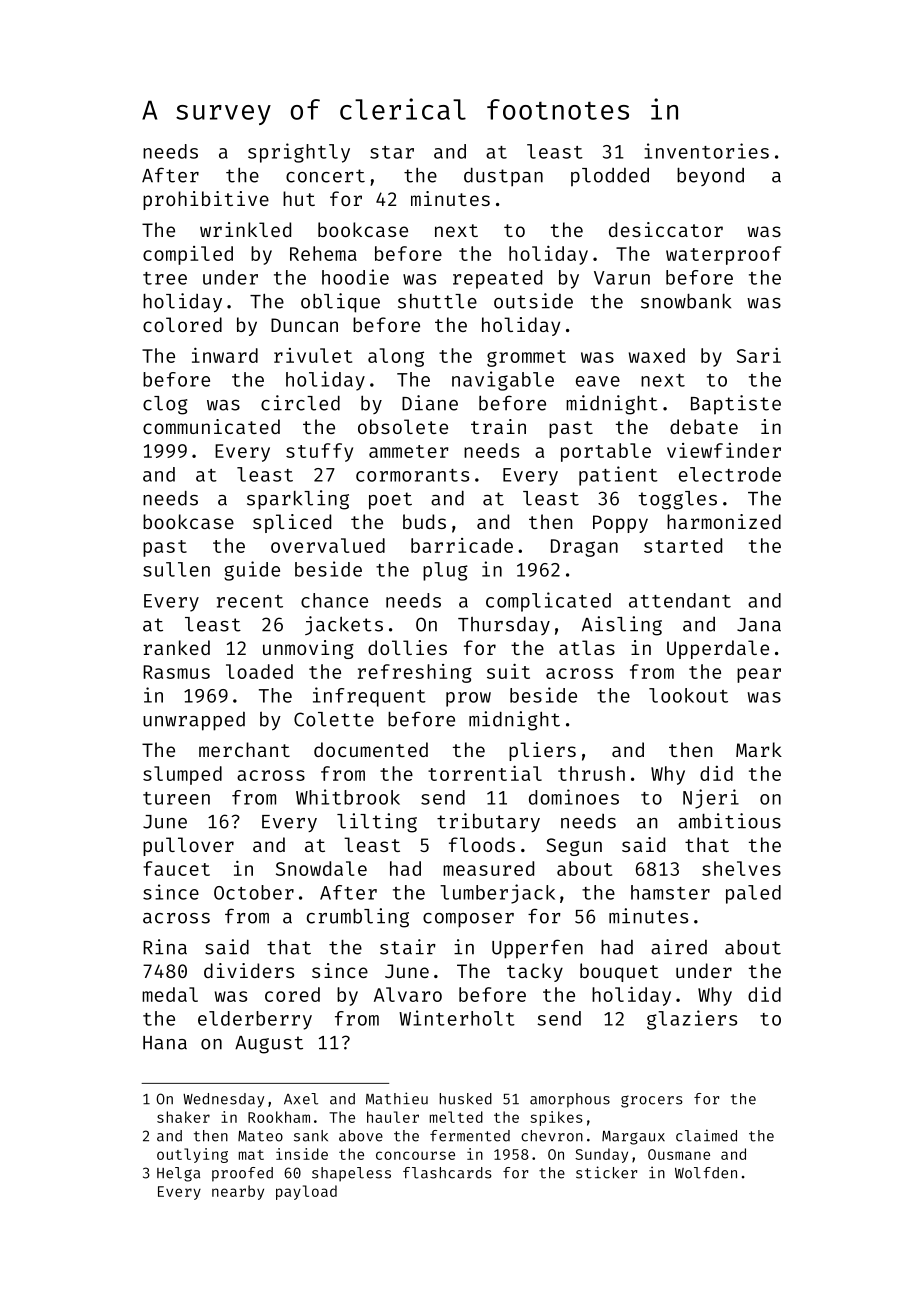 This image has width=924, height=1314. What do you see at coordinates (503, 177) in the image?
I see `dustpan` at bounding box center [503, 177].
